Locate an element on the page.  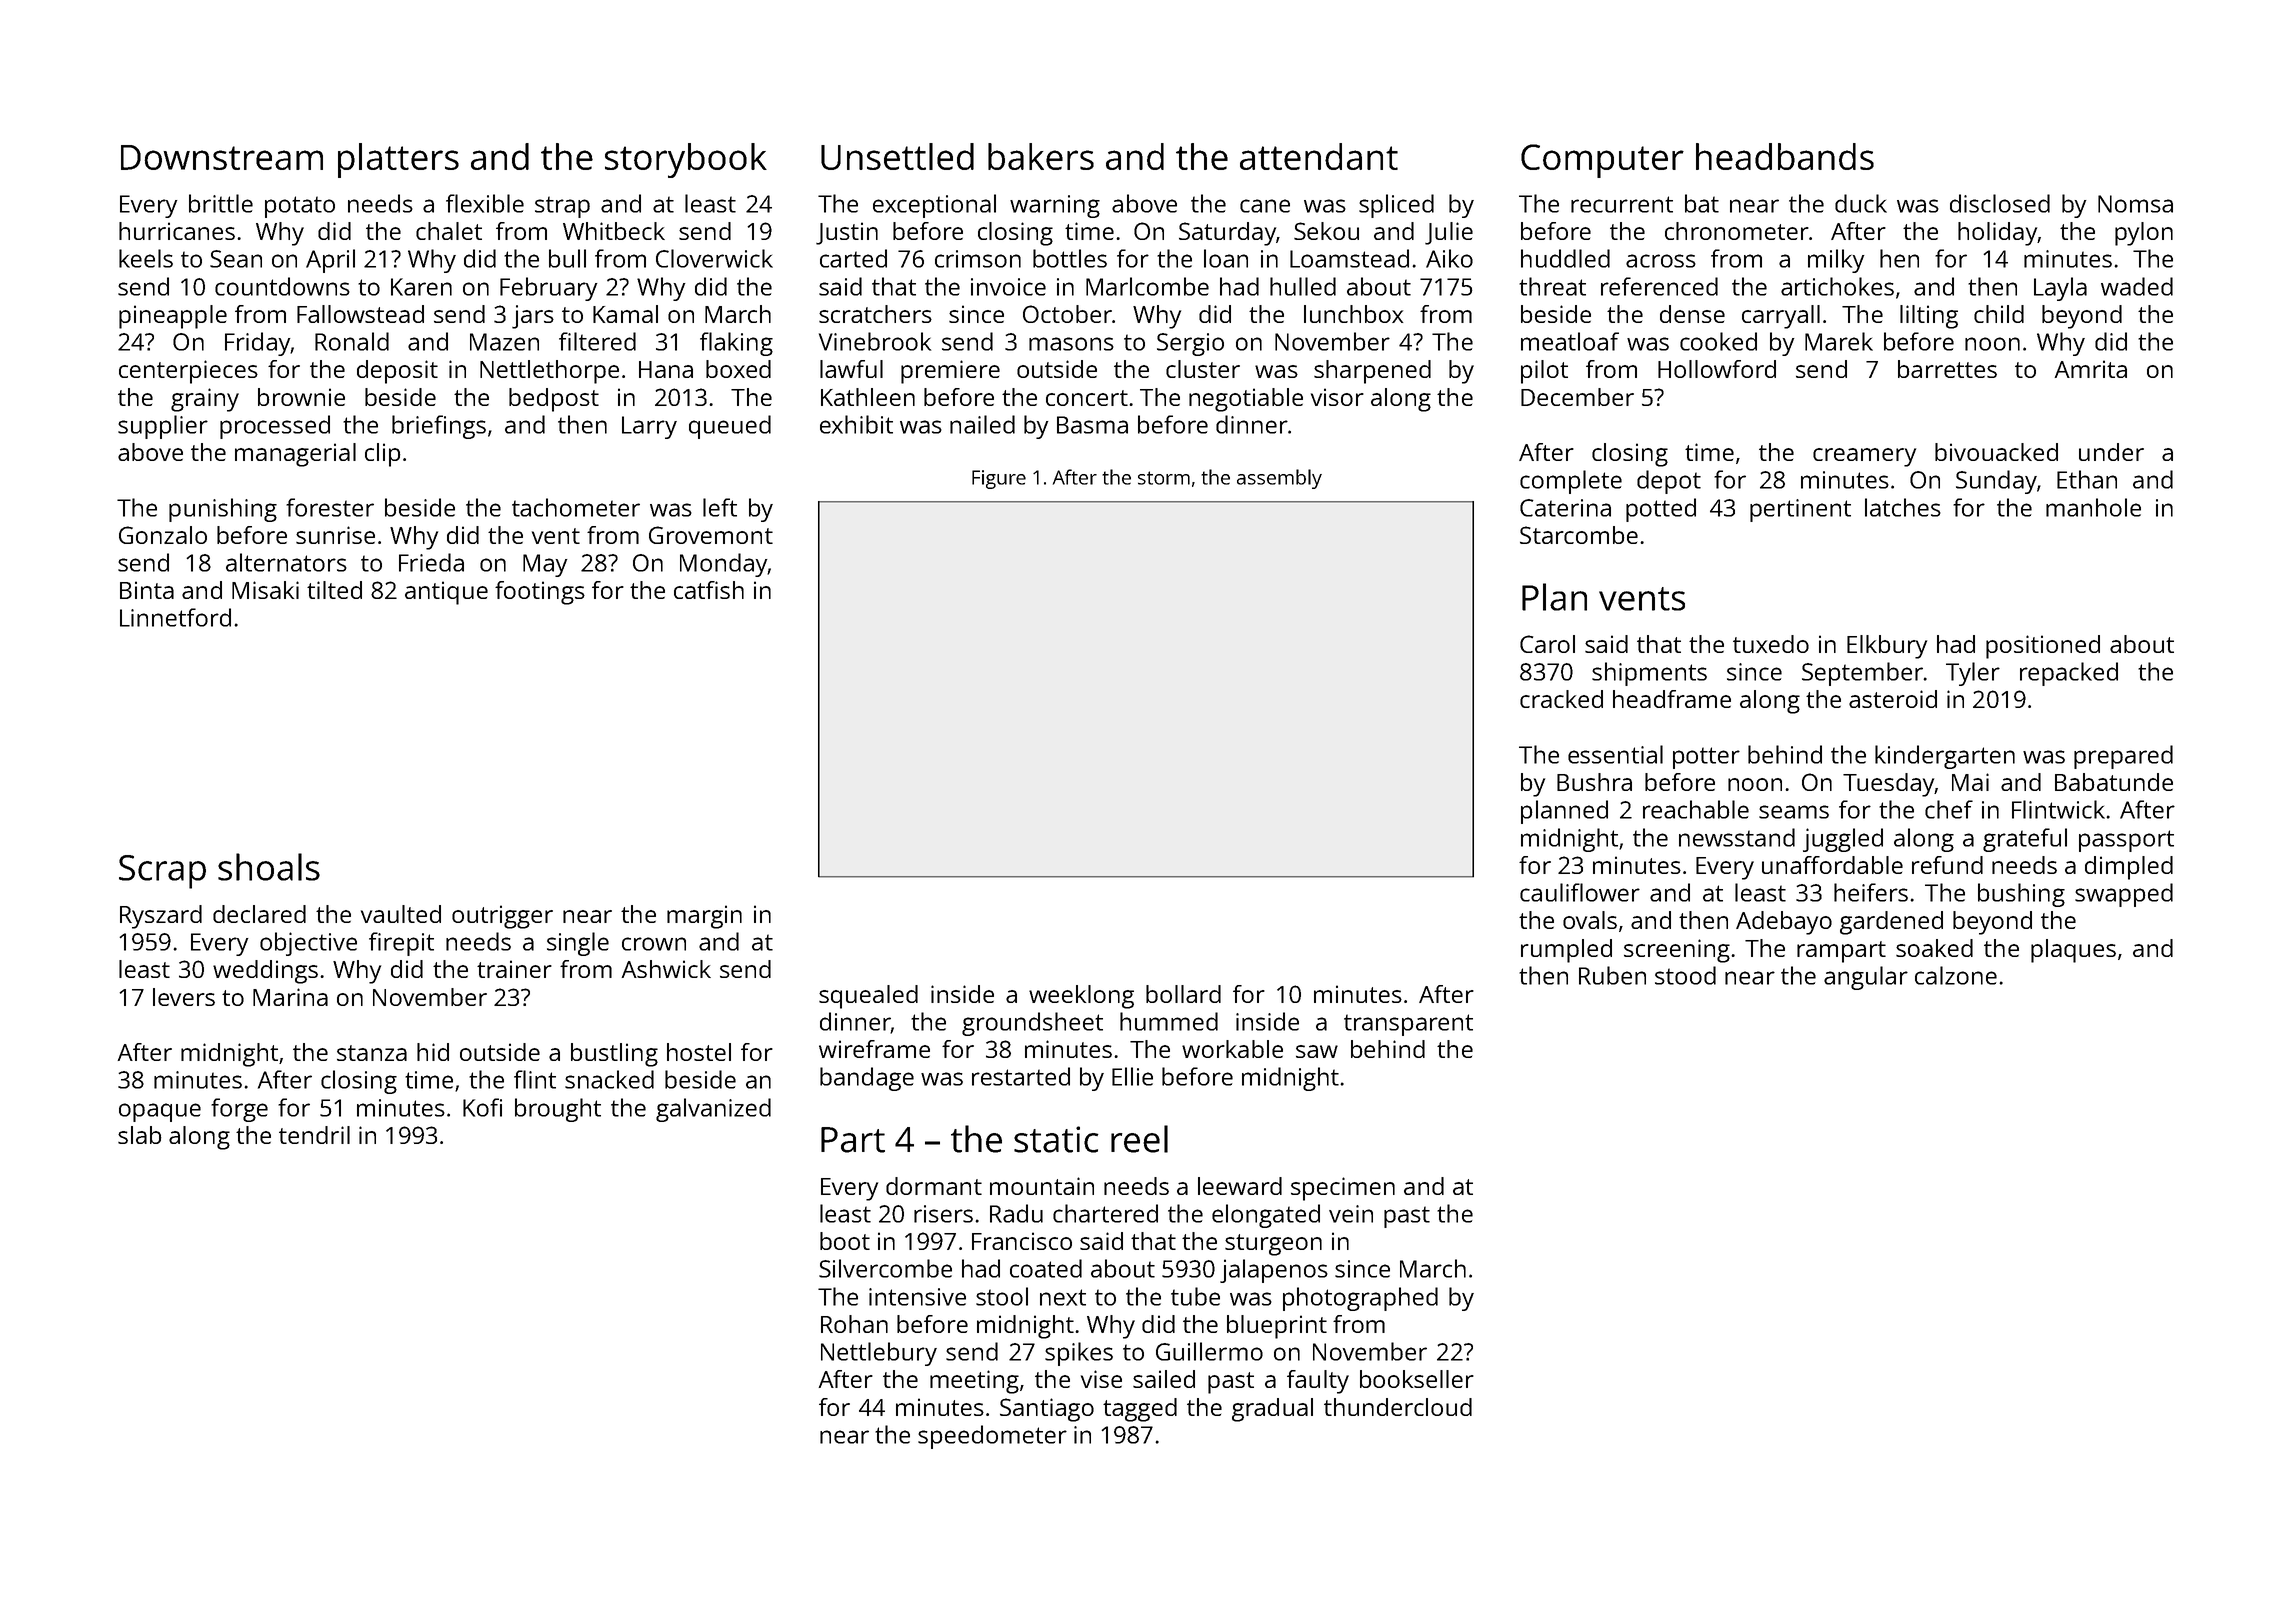
Nettlethorpe is located at coordinates (549, 372).
